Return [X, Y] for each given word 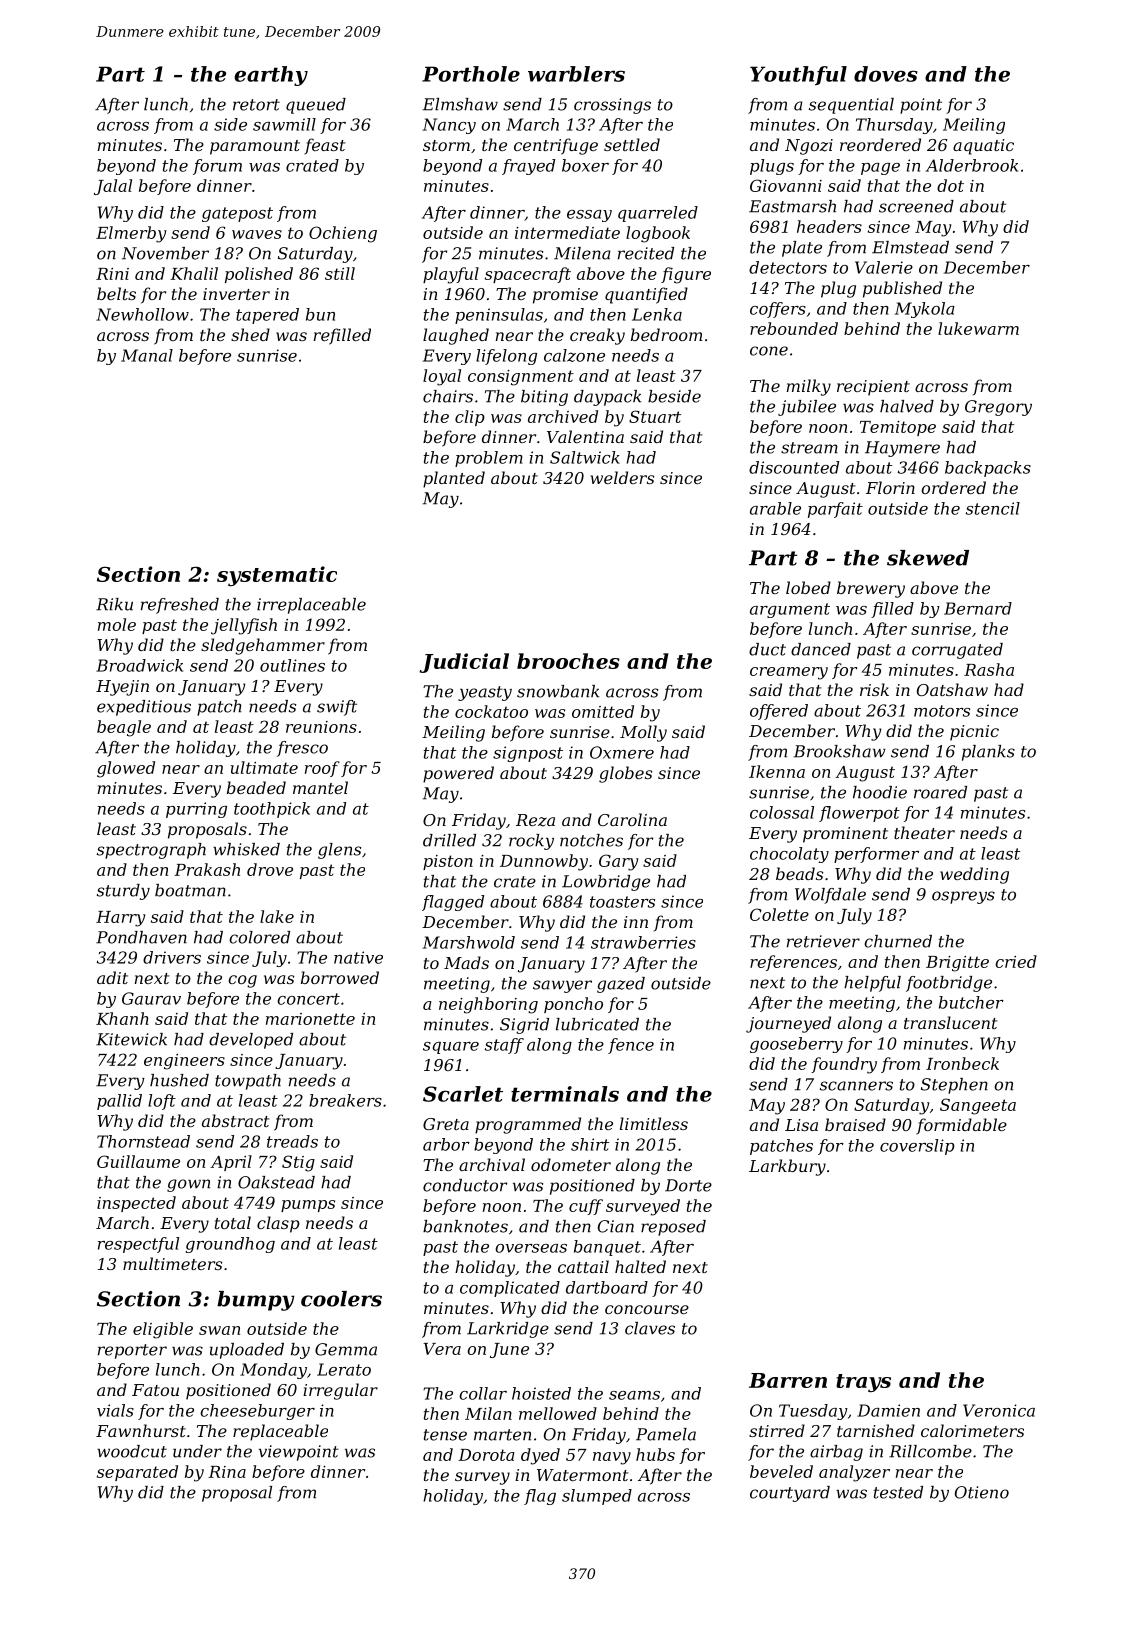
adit [112, 977]
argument [790, 610]
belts [116, 293]
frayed [528, 167]
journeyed [788, 1024]
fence [631, 1046]
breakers [345, 1100]
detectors [788, 267]
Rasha [989, 669]
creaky [597, 336]
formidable [961, 1126]
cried [1016, 961]
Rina [227, 1472]
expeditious [144, 708]
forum [217, 167]
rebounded [794, 328]
